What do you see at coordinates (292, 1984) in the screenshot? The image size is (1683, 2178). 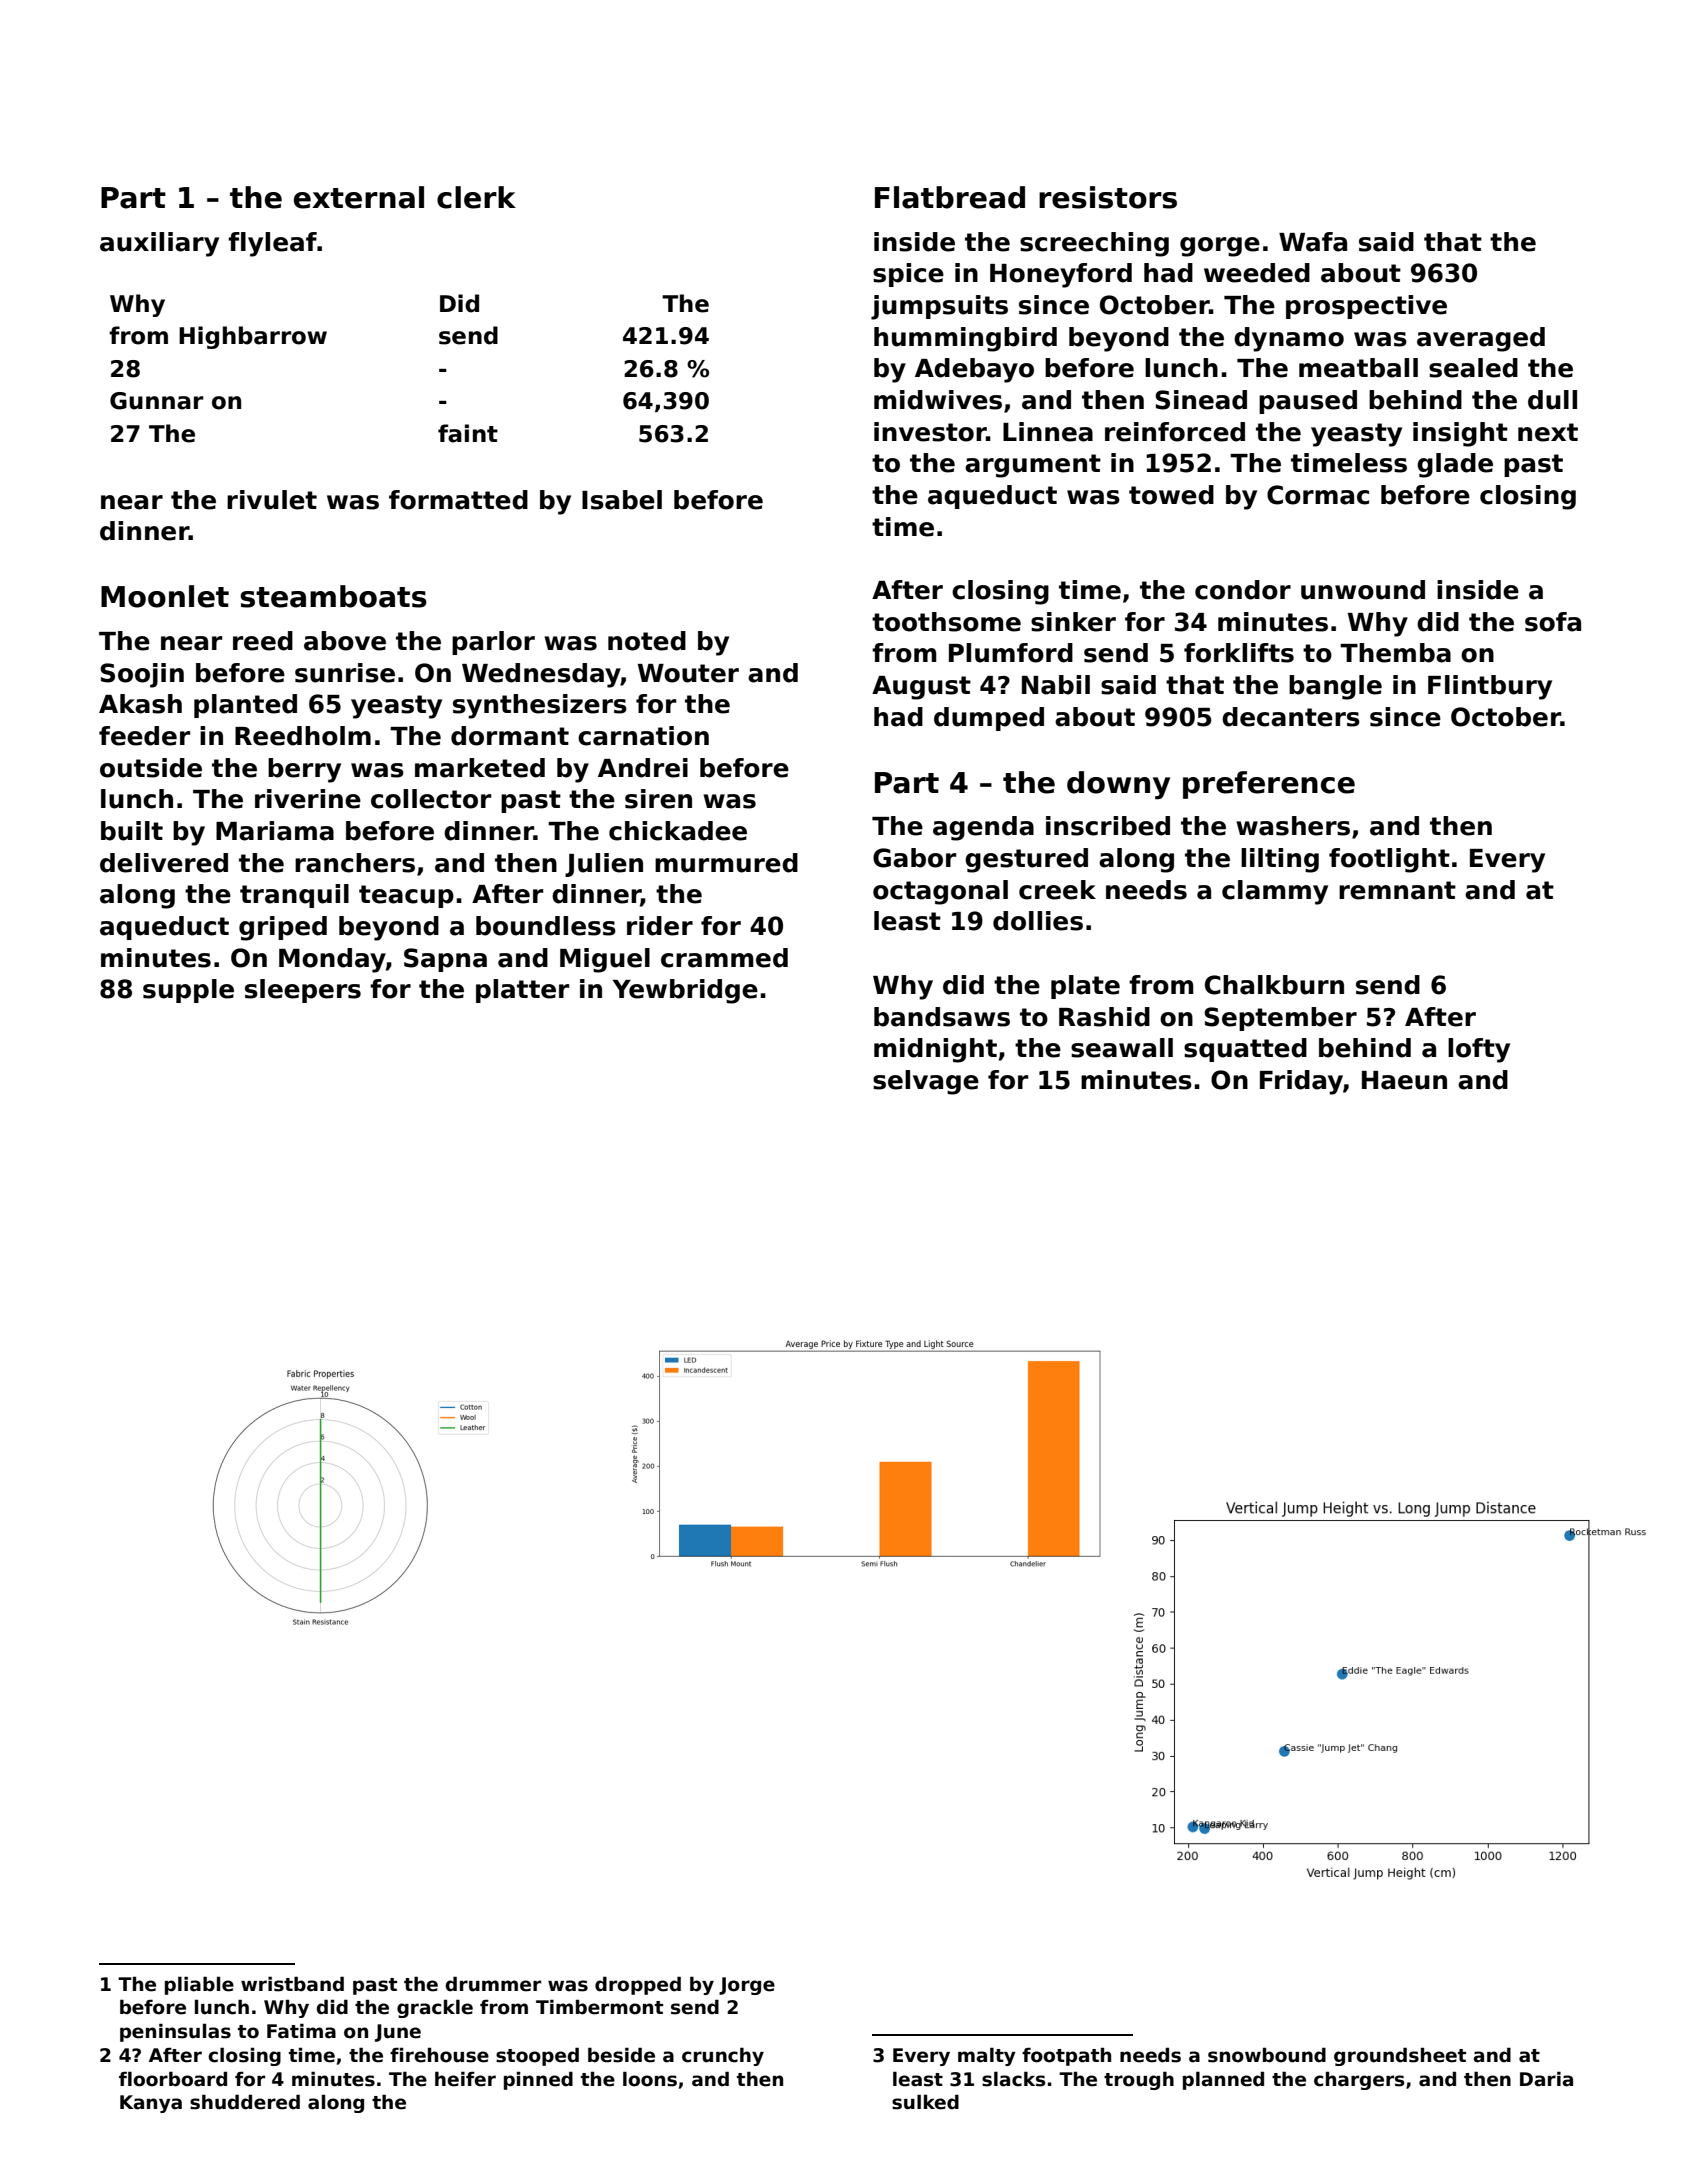 I see `wristband` at bounding box center [292, 1984].
